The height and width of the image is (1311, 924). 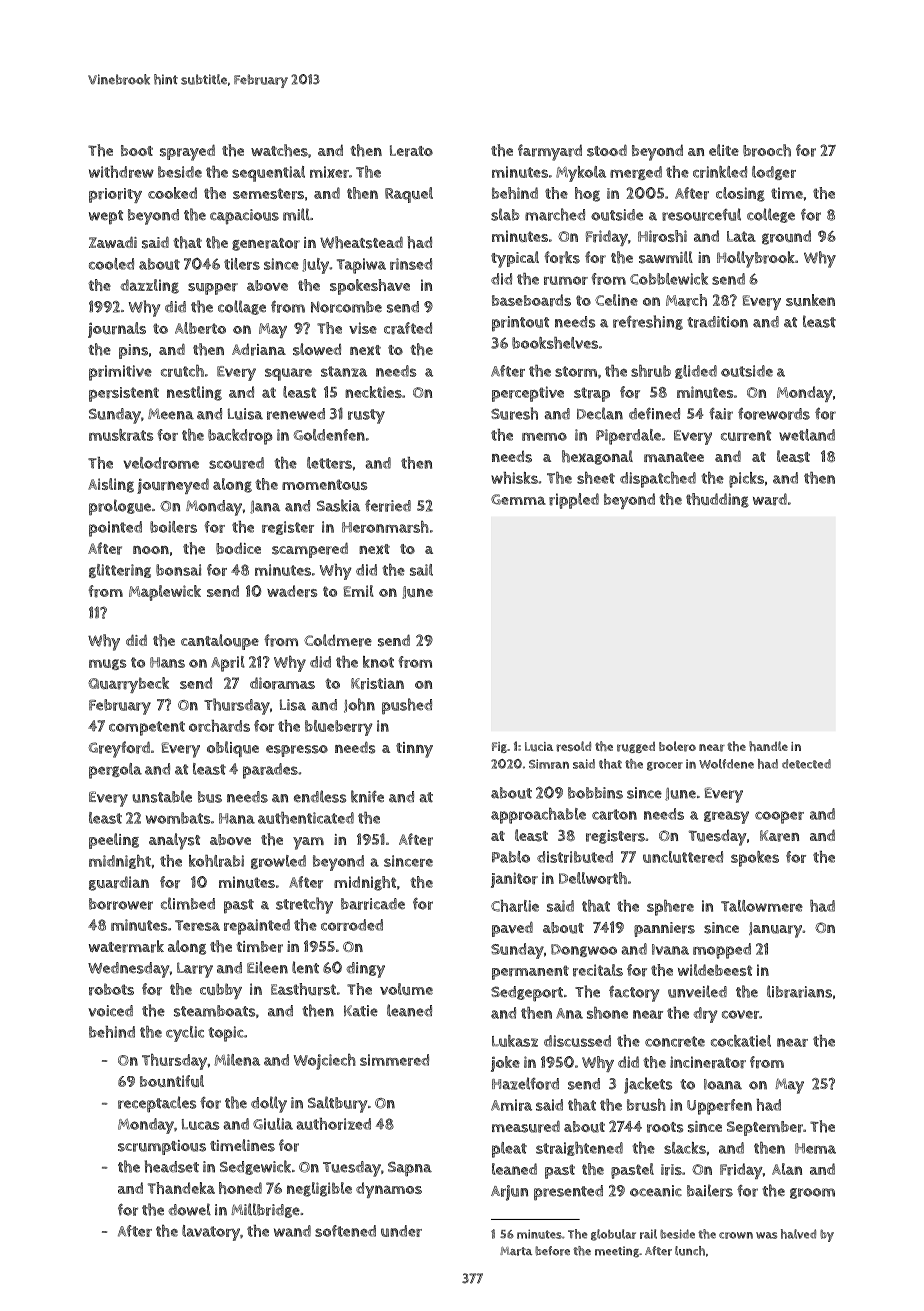 I want to click on librarians, so click(x=799, y=991).
